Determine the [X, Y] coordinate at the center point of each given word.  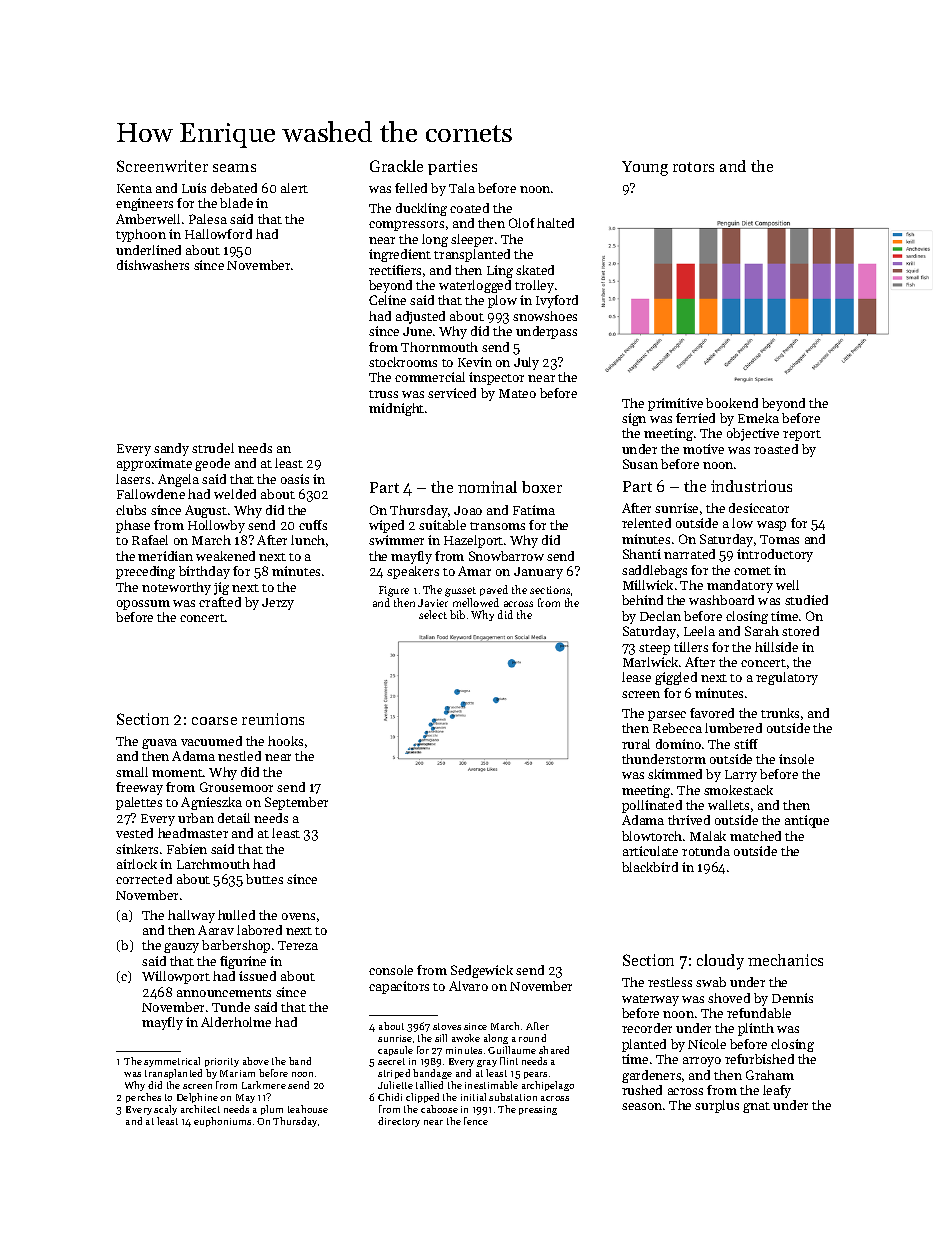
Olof [522, 223]
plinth [756, 1029]
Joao [468, 510]
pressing [538, 1110]
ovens [298, 916]
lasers [133, 479]
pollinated [652, 806]
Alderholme [236, 1022]
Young [645, 168]
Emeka [758, 418]
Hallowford [218, 234]
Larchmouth [213, 864]
